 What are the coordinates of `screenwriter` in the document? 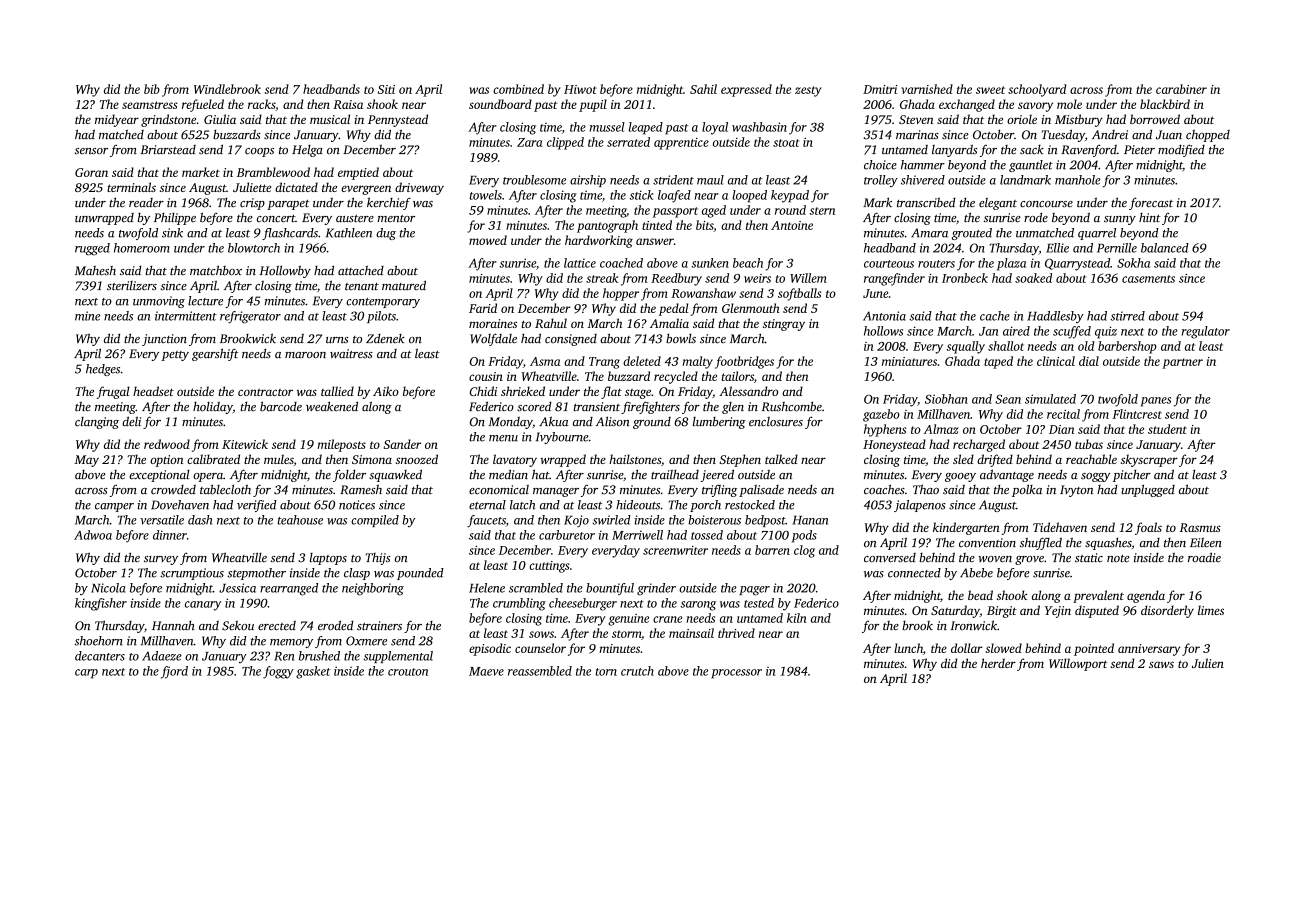 It's located at (675, 550).
